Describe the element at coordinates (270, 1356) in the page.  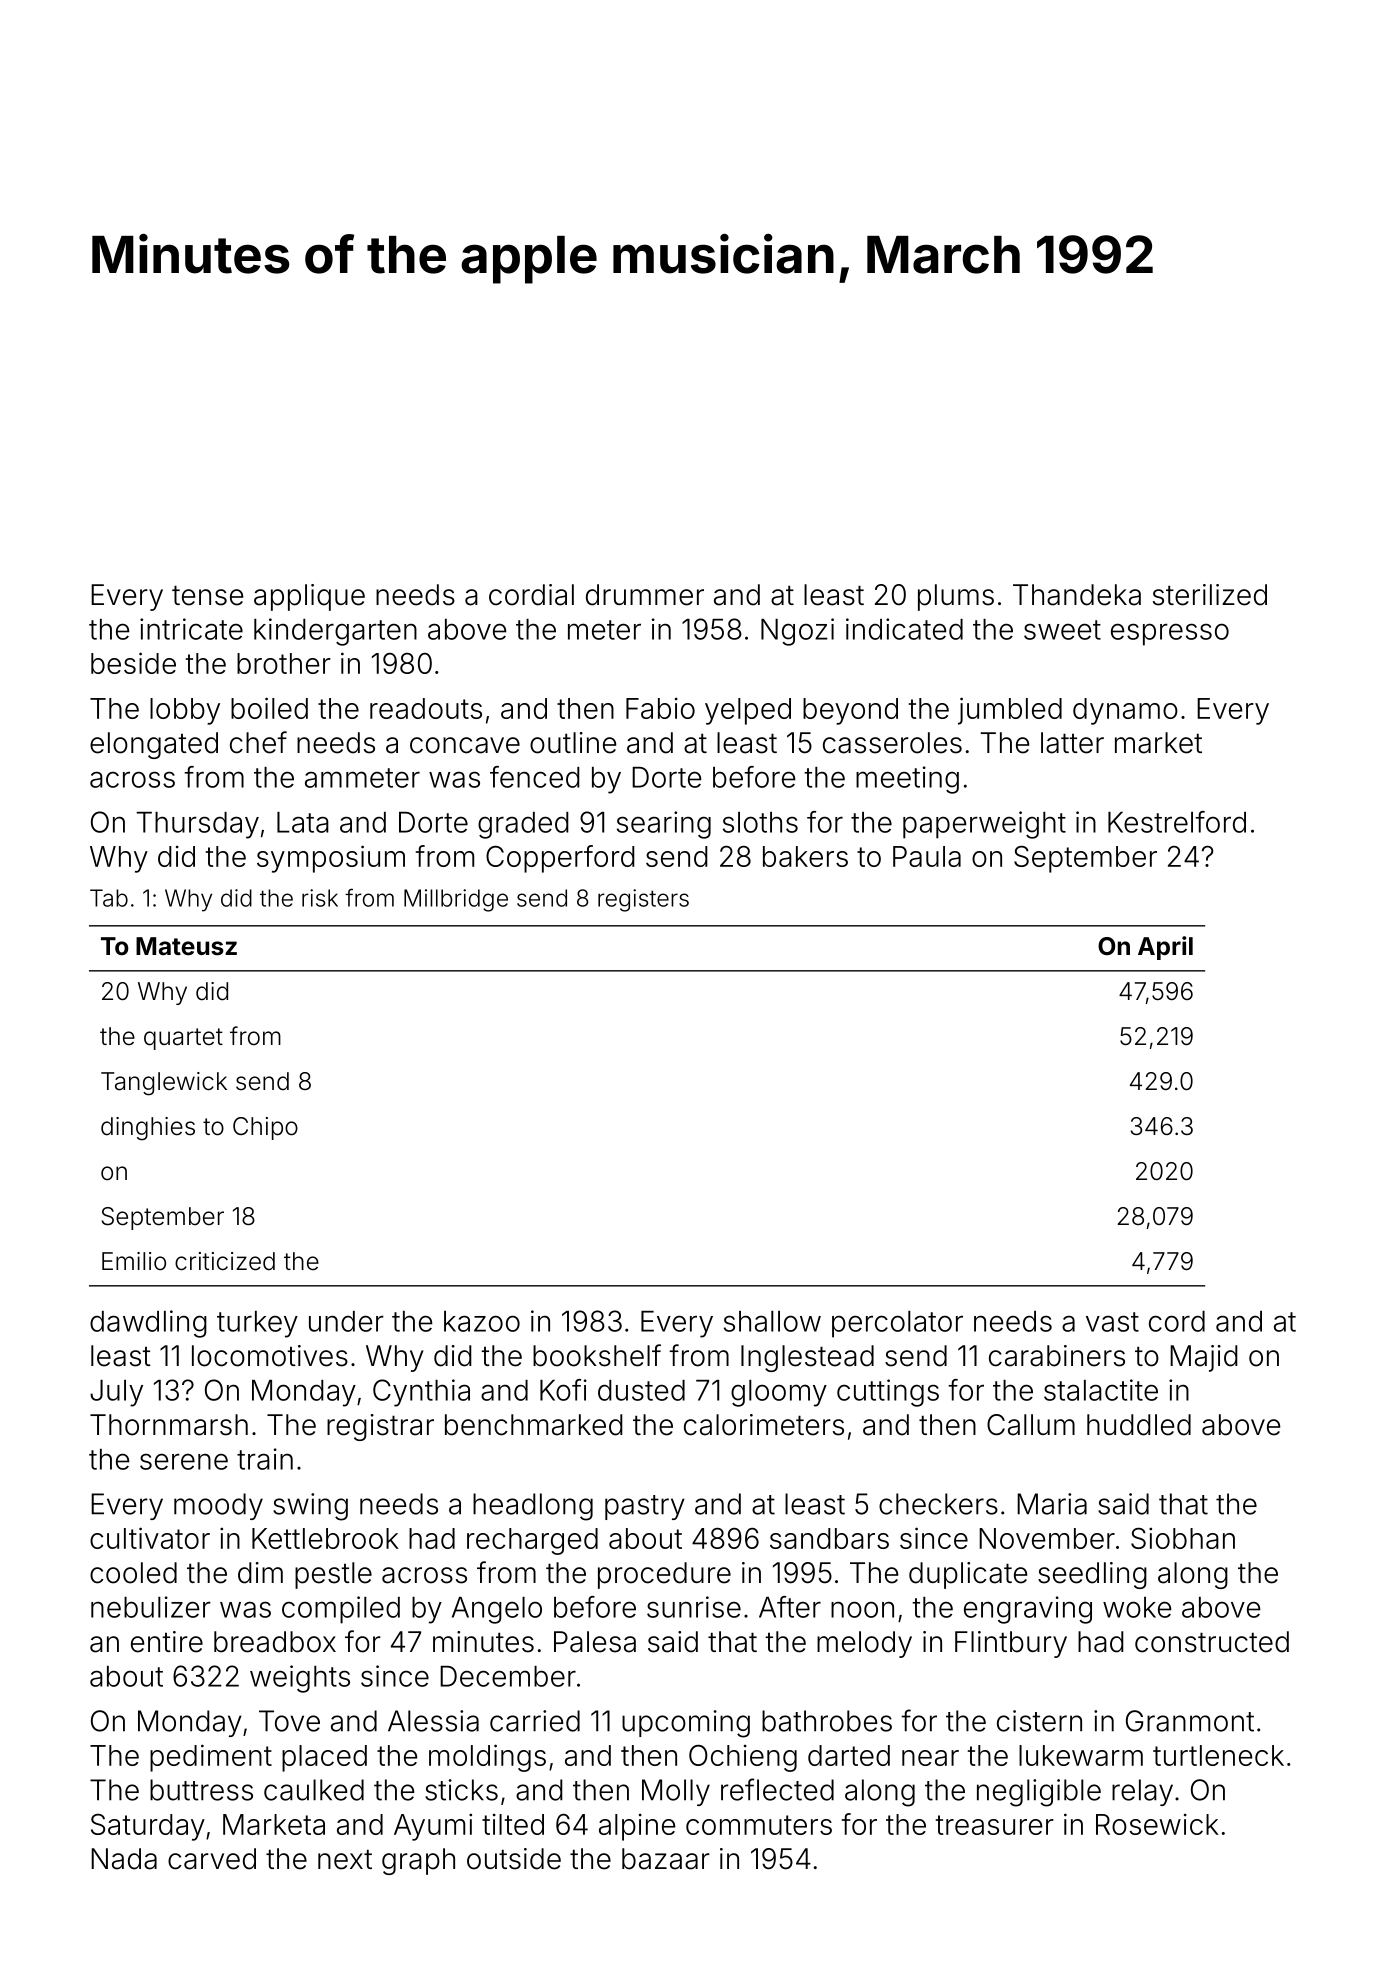
I see `locomotives` at that location.
